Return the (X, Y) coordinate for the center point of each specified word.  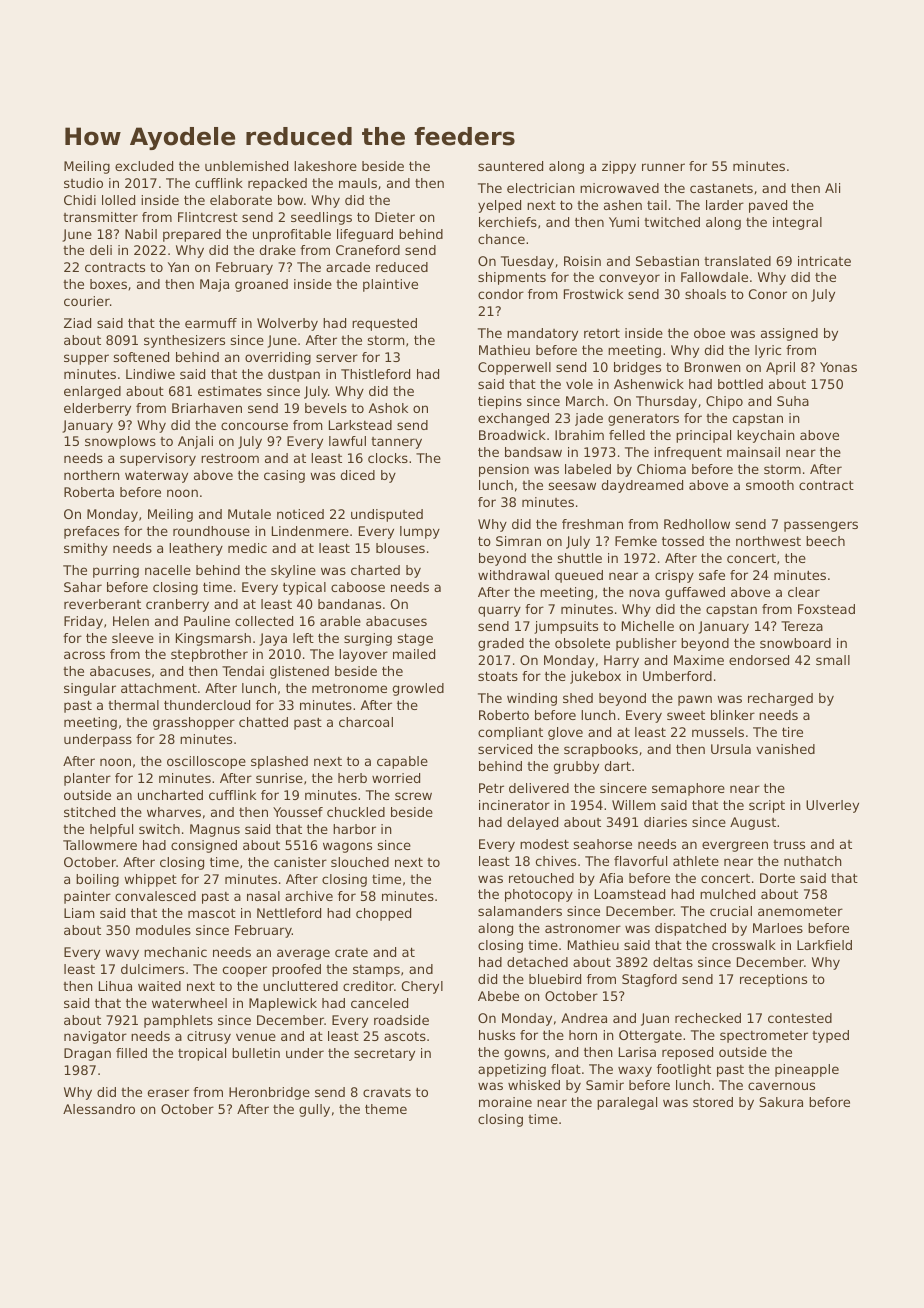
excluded (144, 166)
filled (131, 1053)
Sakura (781, 1102)
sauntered (510, 166)
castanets (721, 188)
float (566, 1069)
